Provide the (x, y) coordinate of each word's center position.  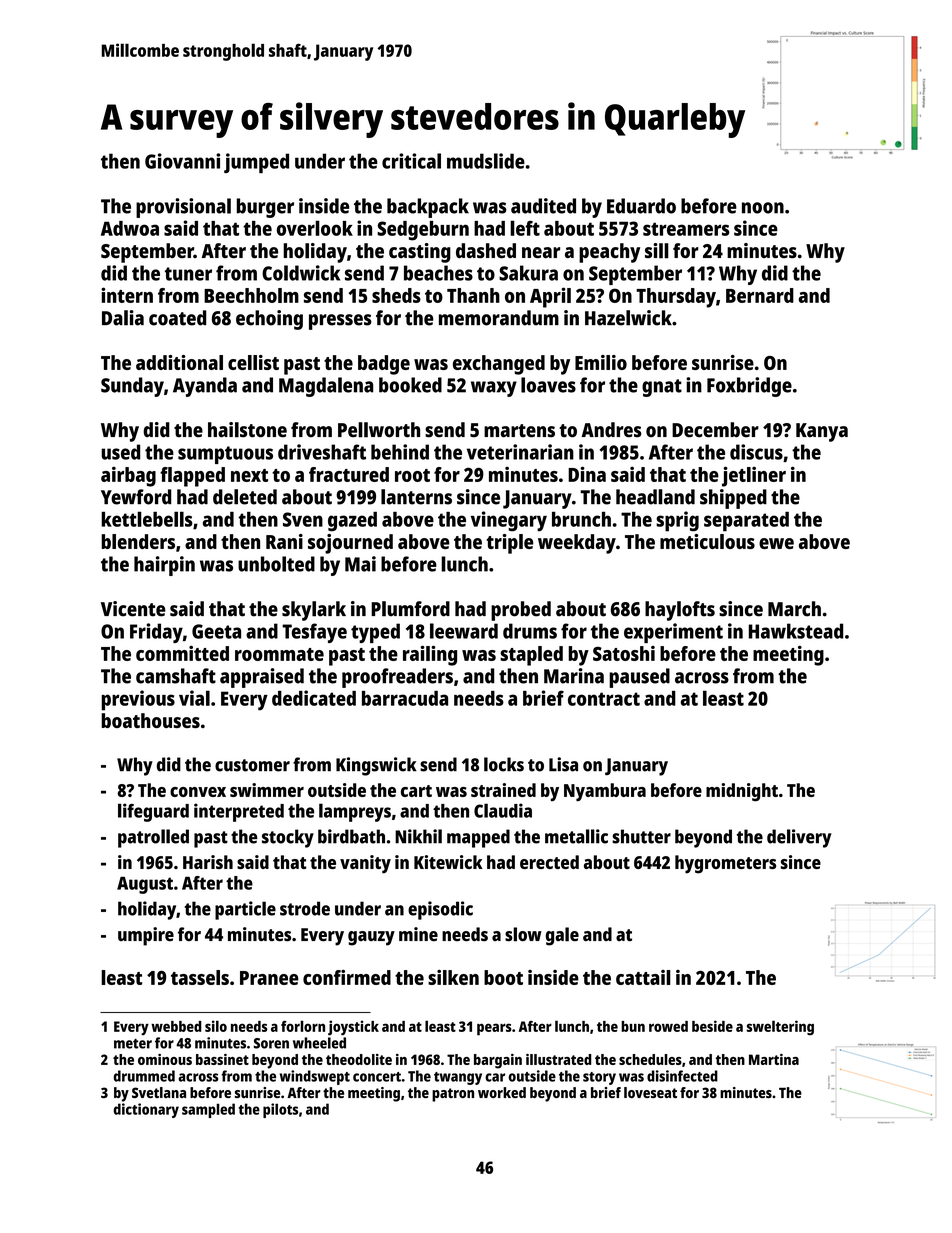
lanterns (416, 497)
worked (502, 1092)
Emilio (601, 362)
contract (604, 699)
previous (138, 700)
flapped (192, 477)
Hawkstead (796, 631)
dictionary (146, 1110)
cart (416, 791)
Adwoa (130, 228)
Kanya (822, 432)
